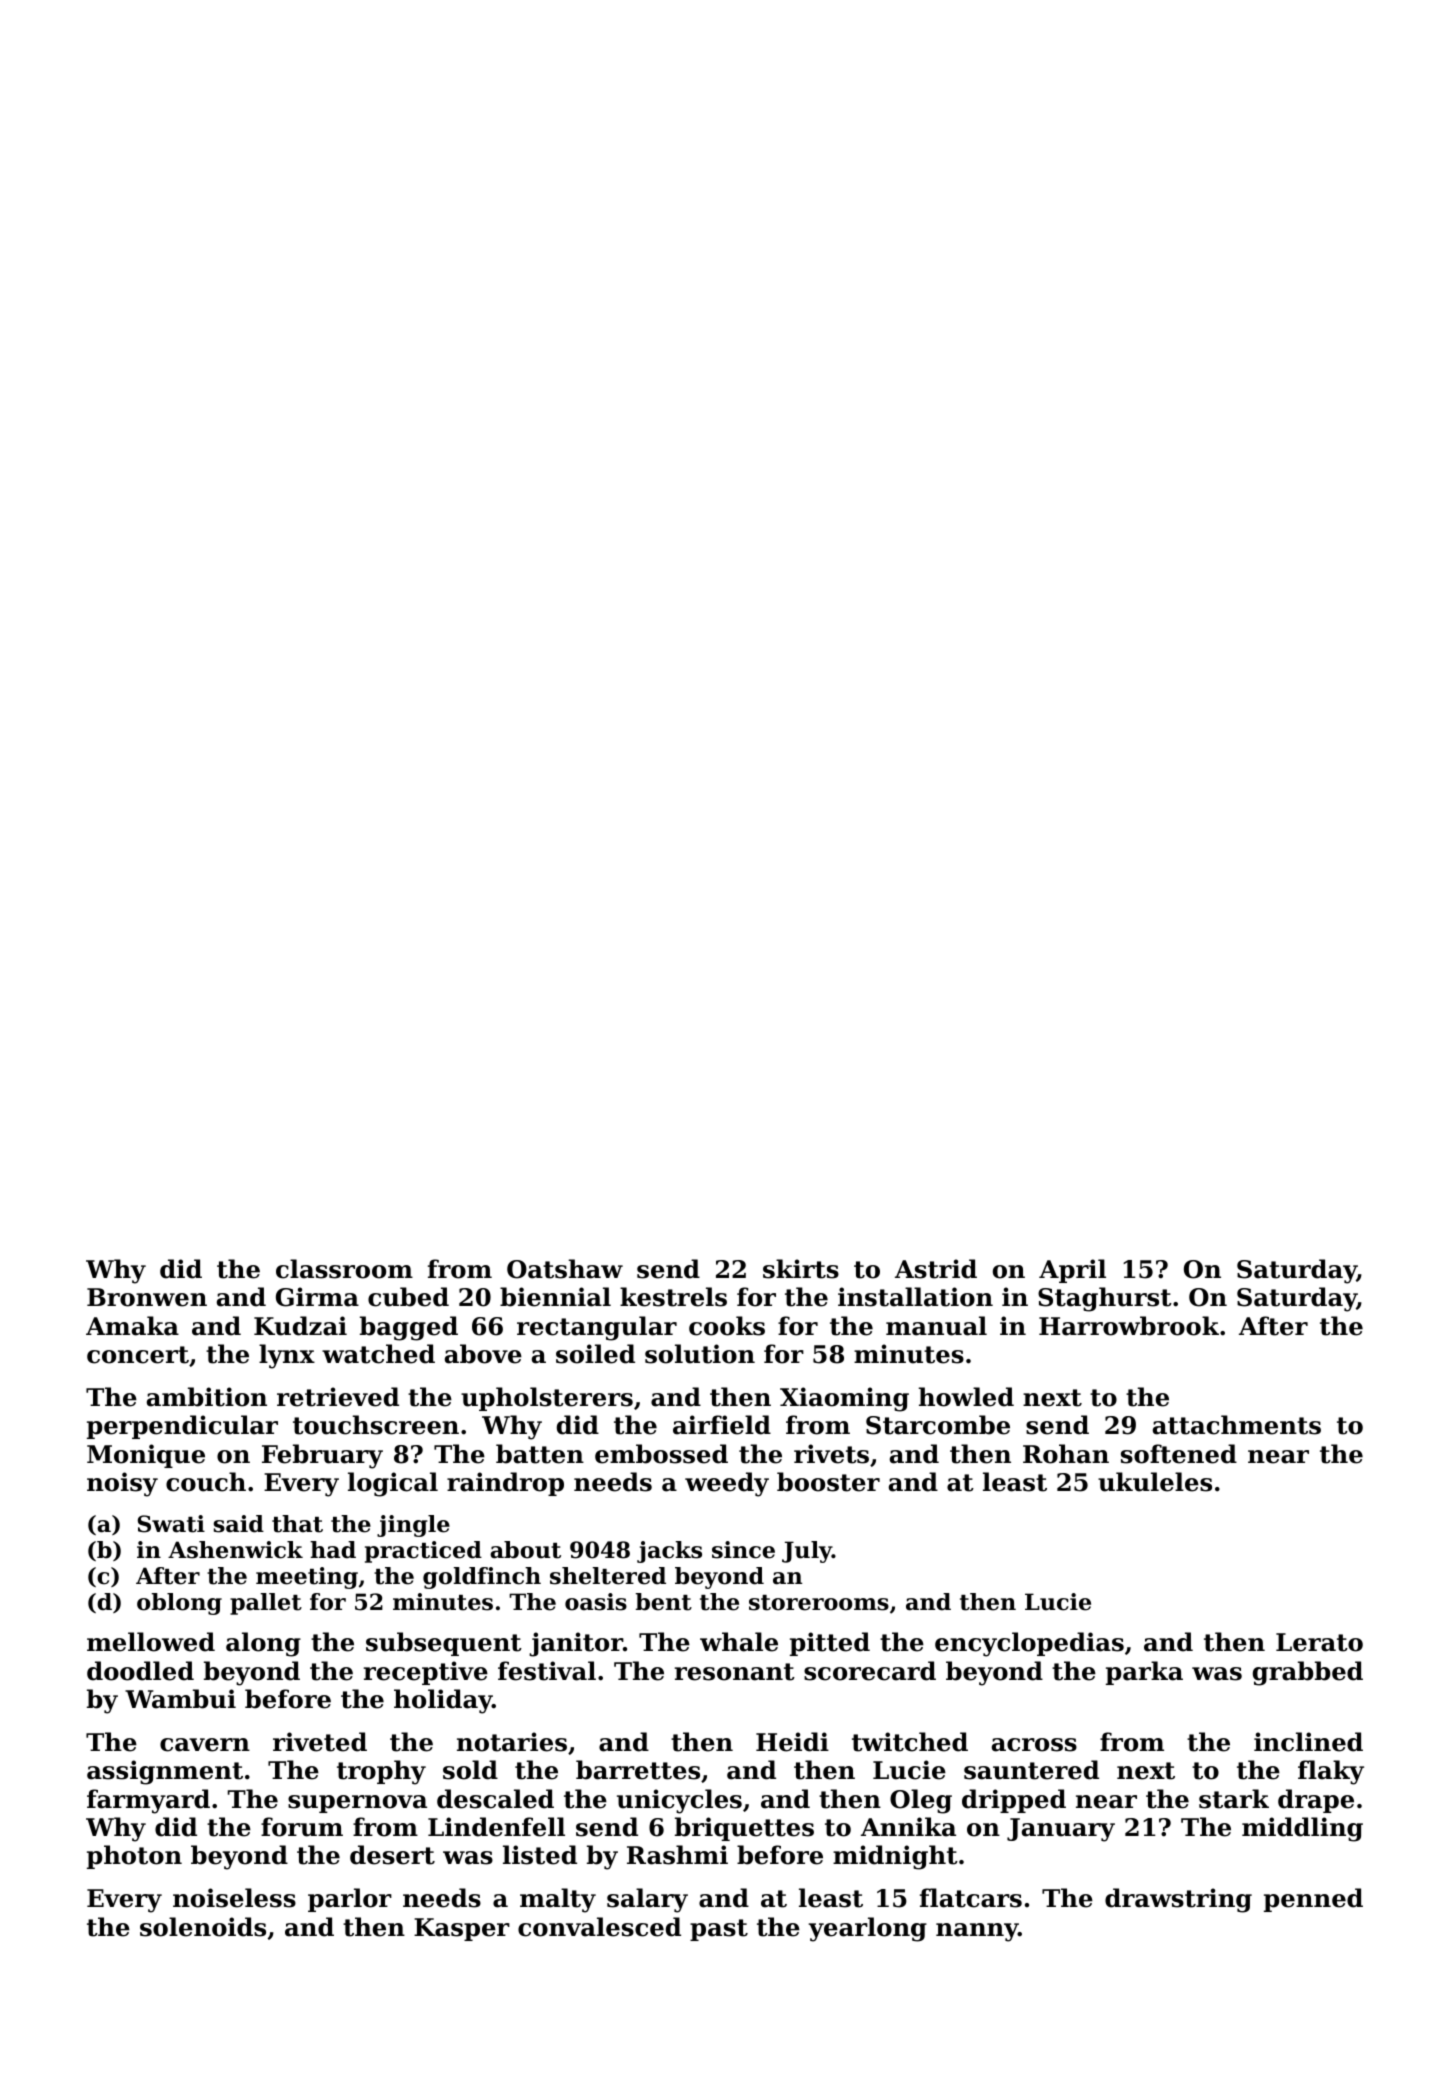 The height and width of the document is (2100, 1450). Describe the element at coordinates (830, 1644) in the document. I see `pitted` at that location.
